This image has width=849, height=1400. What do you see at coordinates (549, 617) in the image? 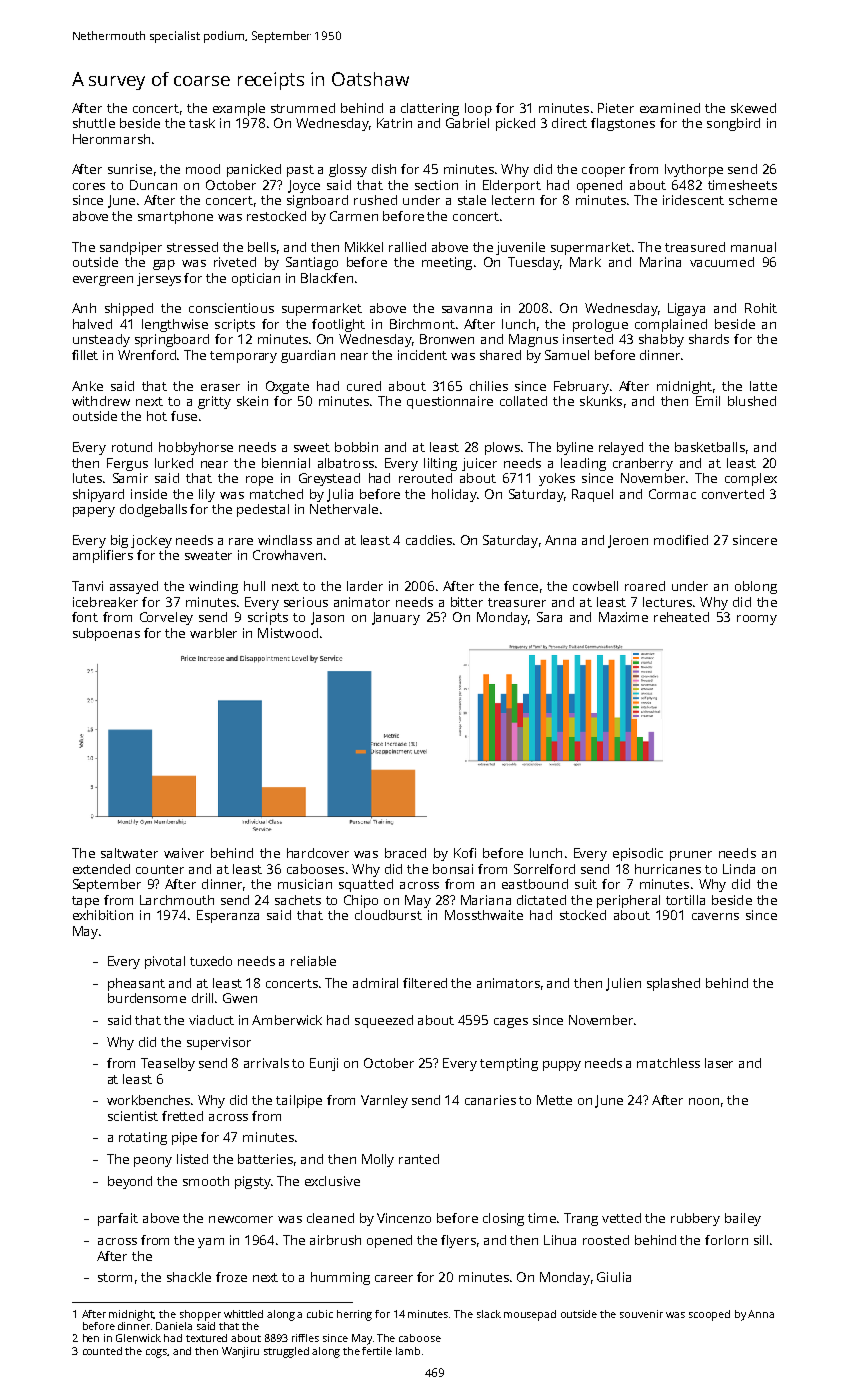
I see `Sara` at bounding box center [549, 617].
